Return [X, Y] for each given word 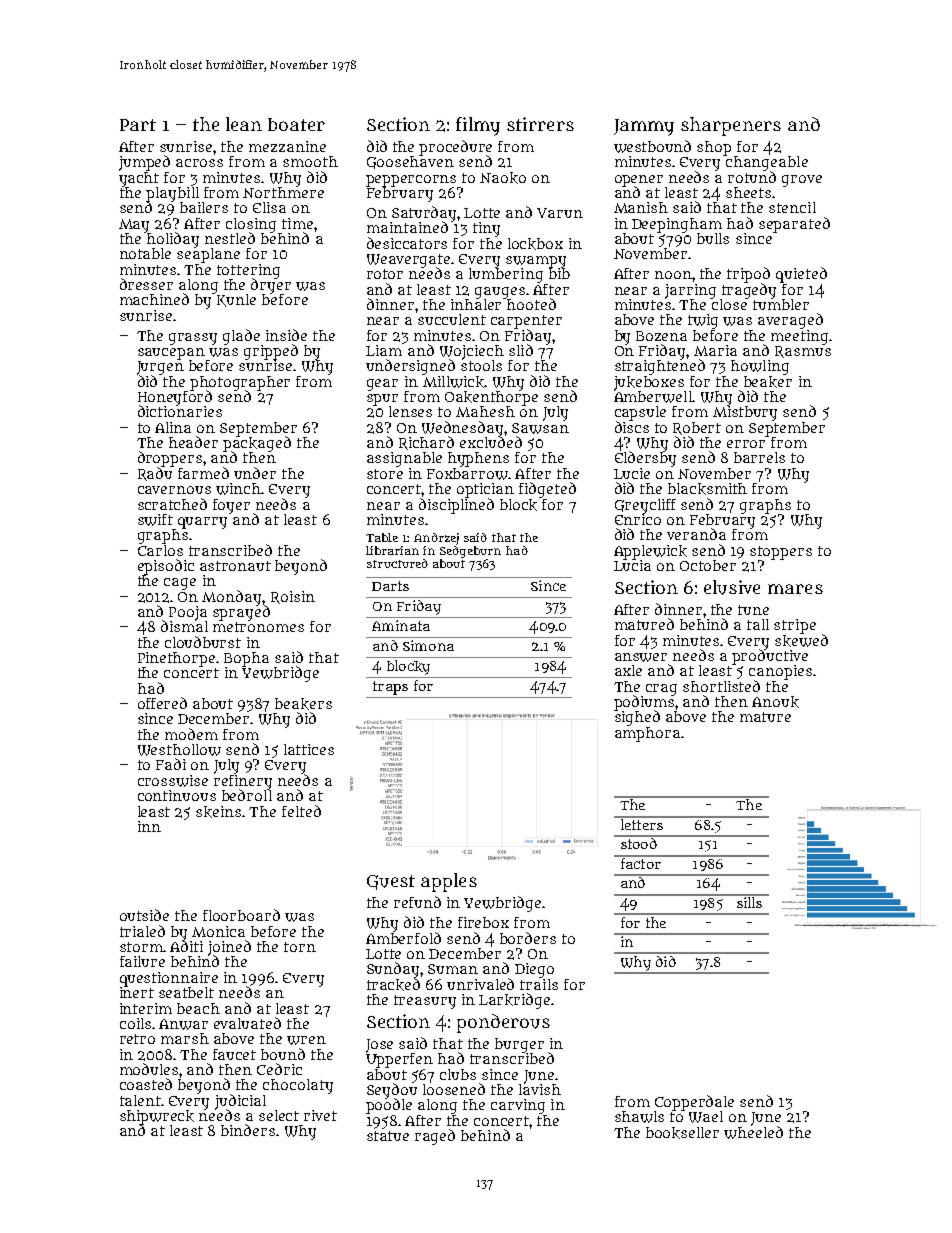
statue [388, 1136]
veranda [696, 534]
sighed [637, 718]
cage [180, 584]
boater [296, 124]
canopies [780, 672]
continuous [177, 795]
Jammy [644, 127]
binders [248, 1130]
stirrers [540, 124]
